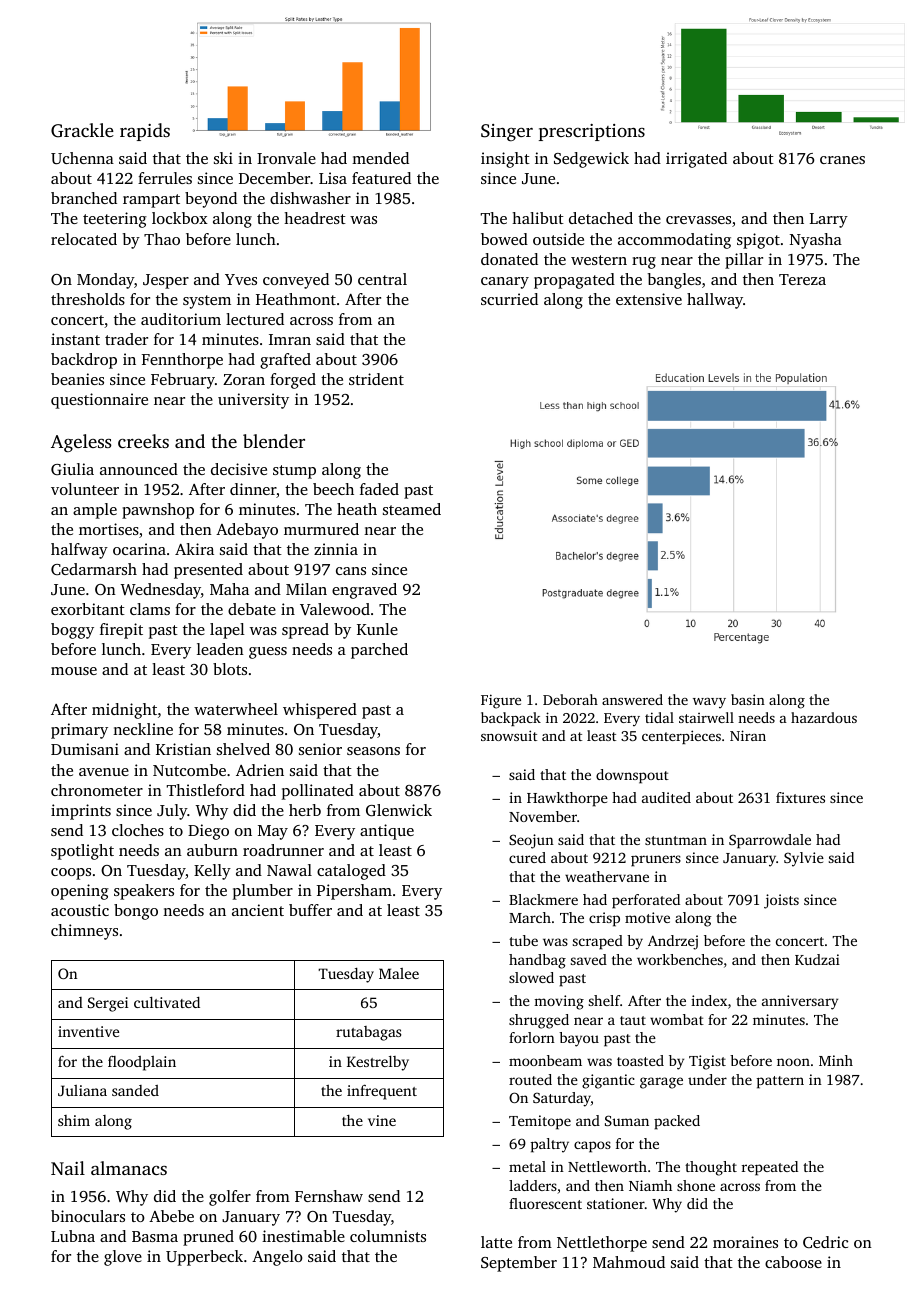 The height and width of the screenshot is (1308, 924). Describe the element at coordinates (82, 130) in the screenshot. I see `Grackle` at that location.
